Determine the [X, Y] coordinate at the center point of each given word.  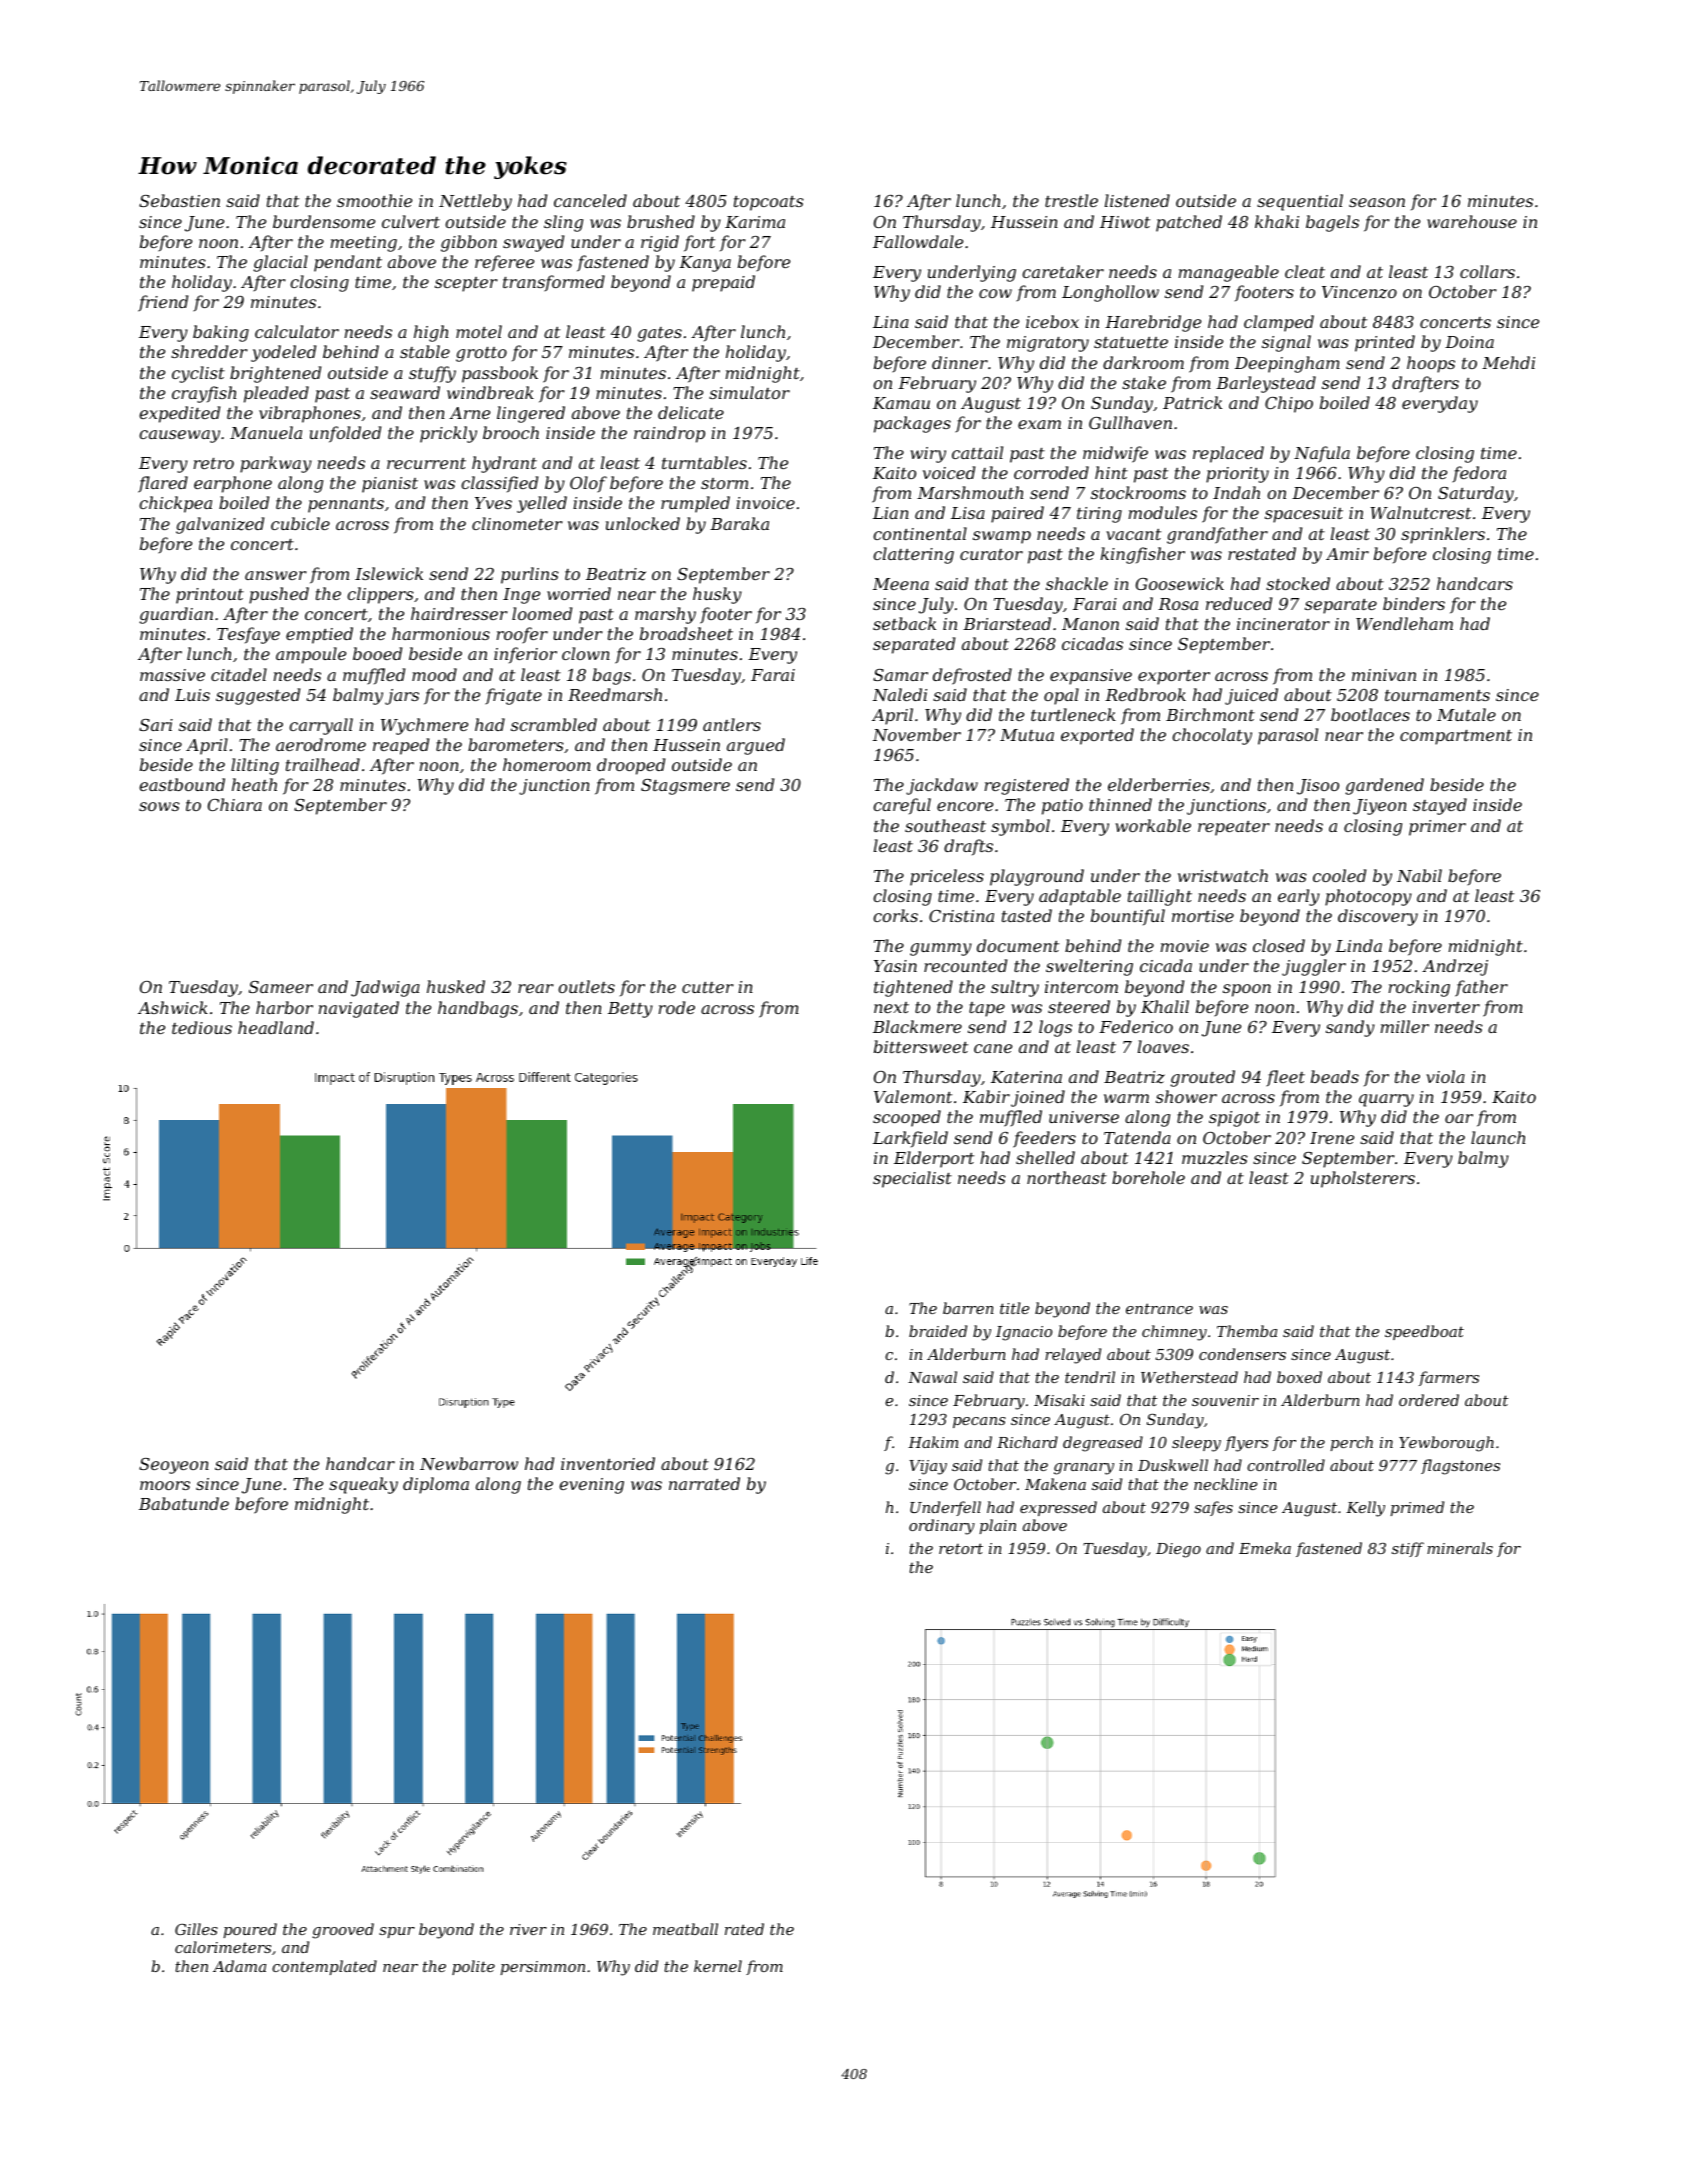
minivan [1384, 675]
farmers [1449, 1378]
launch [1498, 1137]
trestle [1071, 200]
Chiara [235, 804]
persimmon [543, 1968]
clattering [913, 555]
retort [961, 1548]
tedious [202, 1027]
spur [397, 1932]
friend [163, 303]
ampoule [311, 655]
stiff [1408, 1549]
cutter [707, 987]
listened [1137, 200]
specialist [912, 1179]
